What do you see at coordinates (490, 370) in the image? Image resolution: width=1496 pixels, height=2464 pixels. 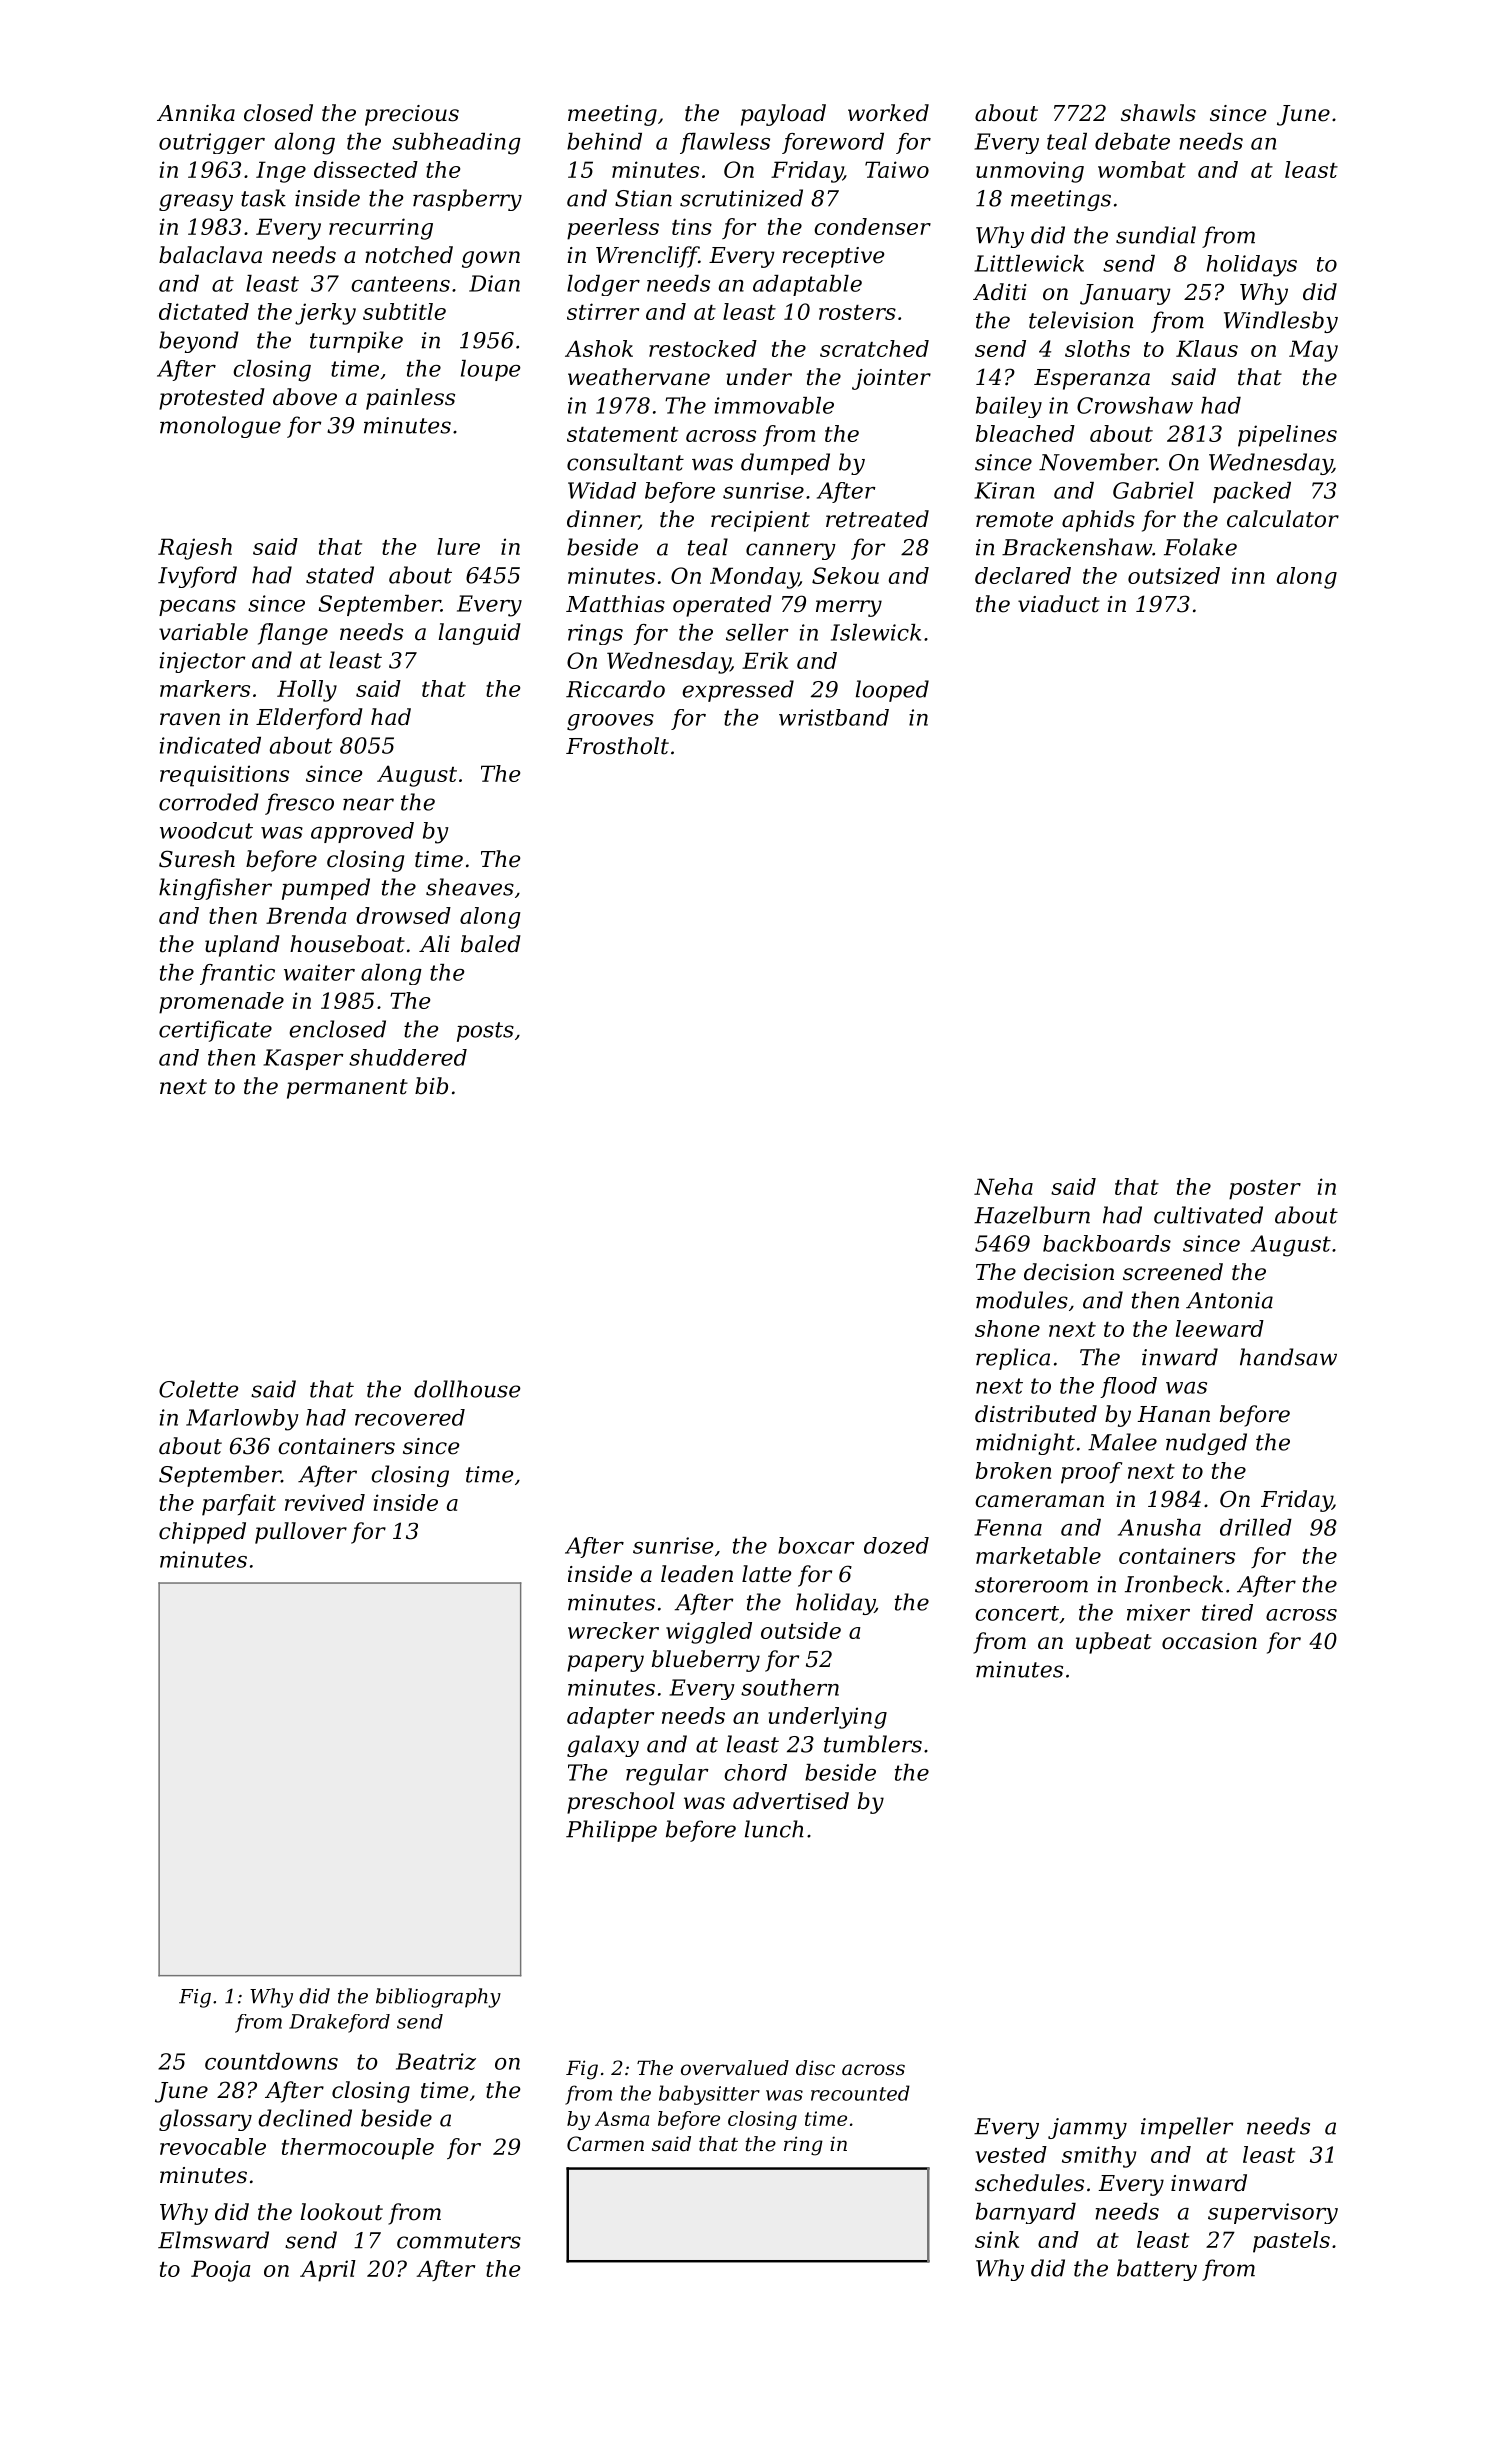 I see `loupe` at bounding box center [490, 370].
